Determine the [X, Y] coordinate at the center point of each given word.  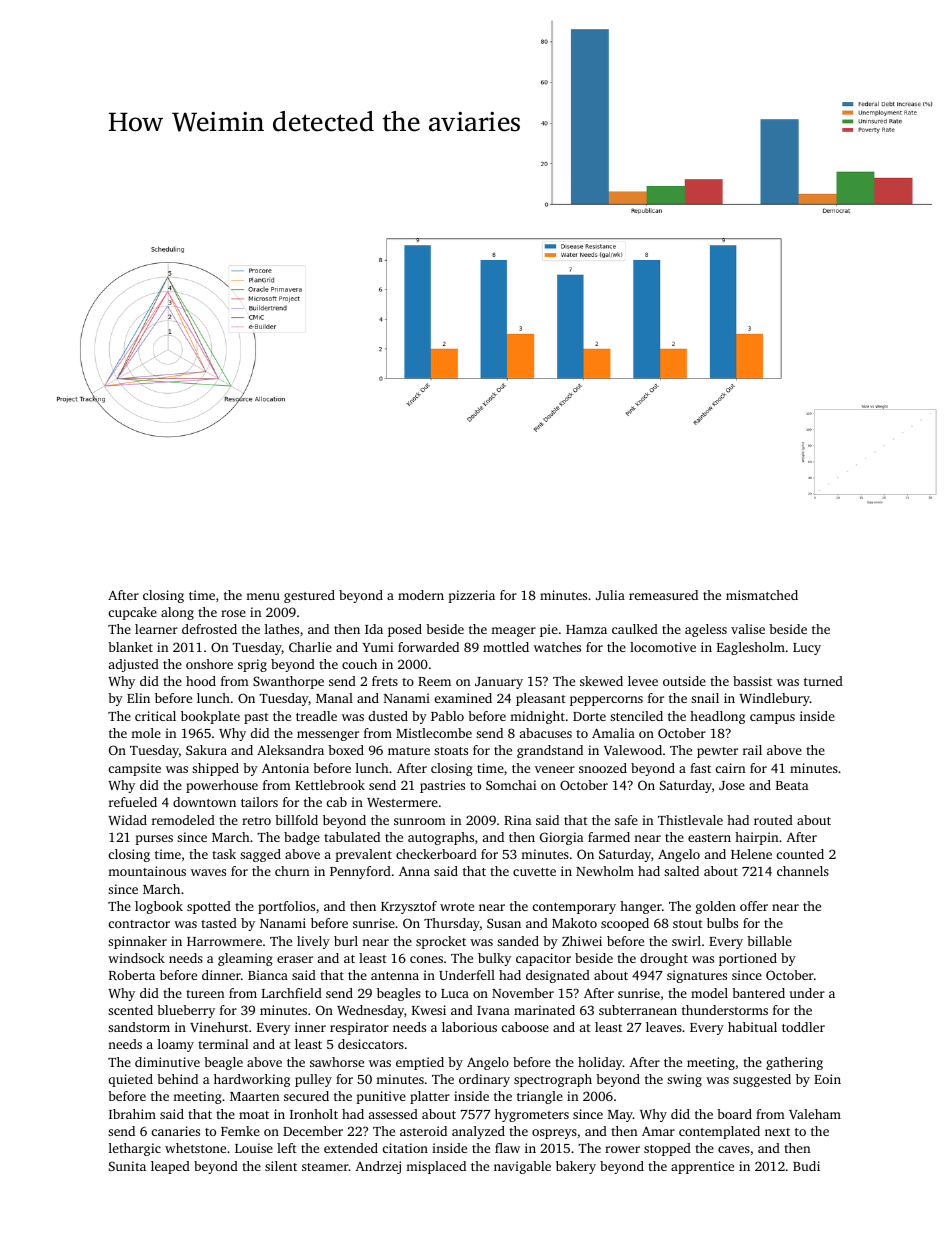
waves [208, 872]
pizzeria [471, 596]
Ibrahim [132, 1114]
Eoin [827, 1079]
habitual [752, 1027]
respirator [359, 1028]
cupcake [133, 613]
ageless [706, 630]
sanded [518, 941]
